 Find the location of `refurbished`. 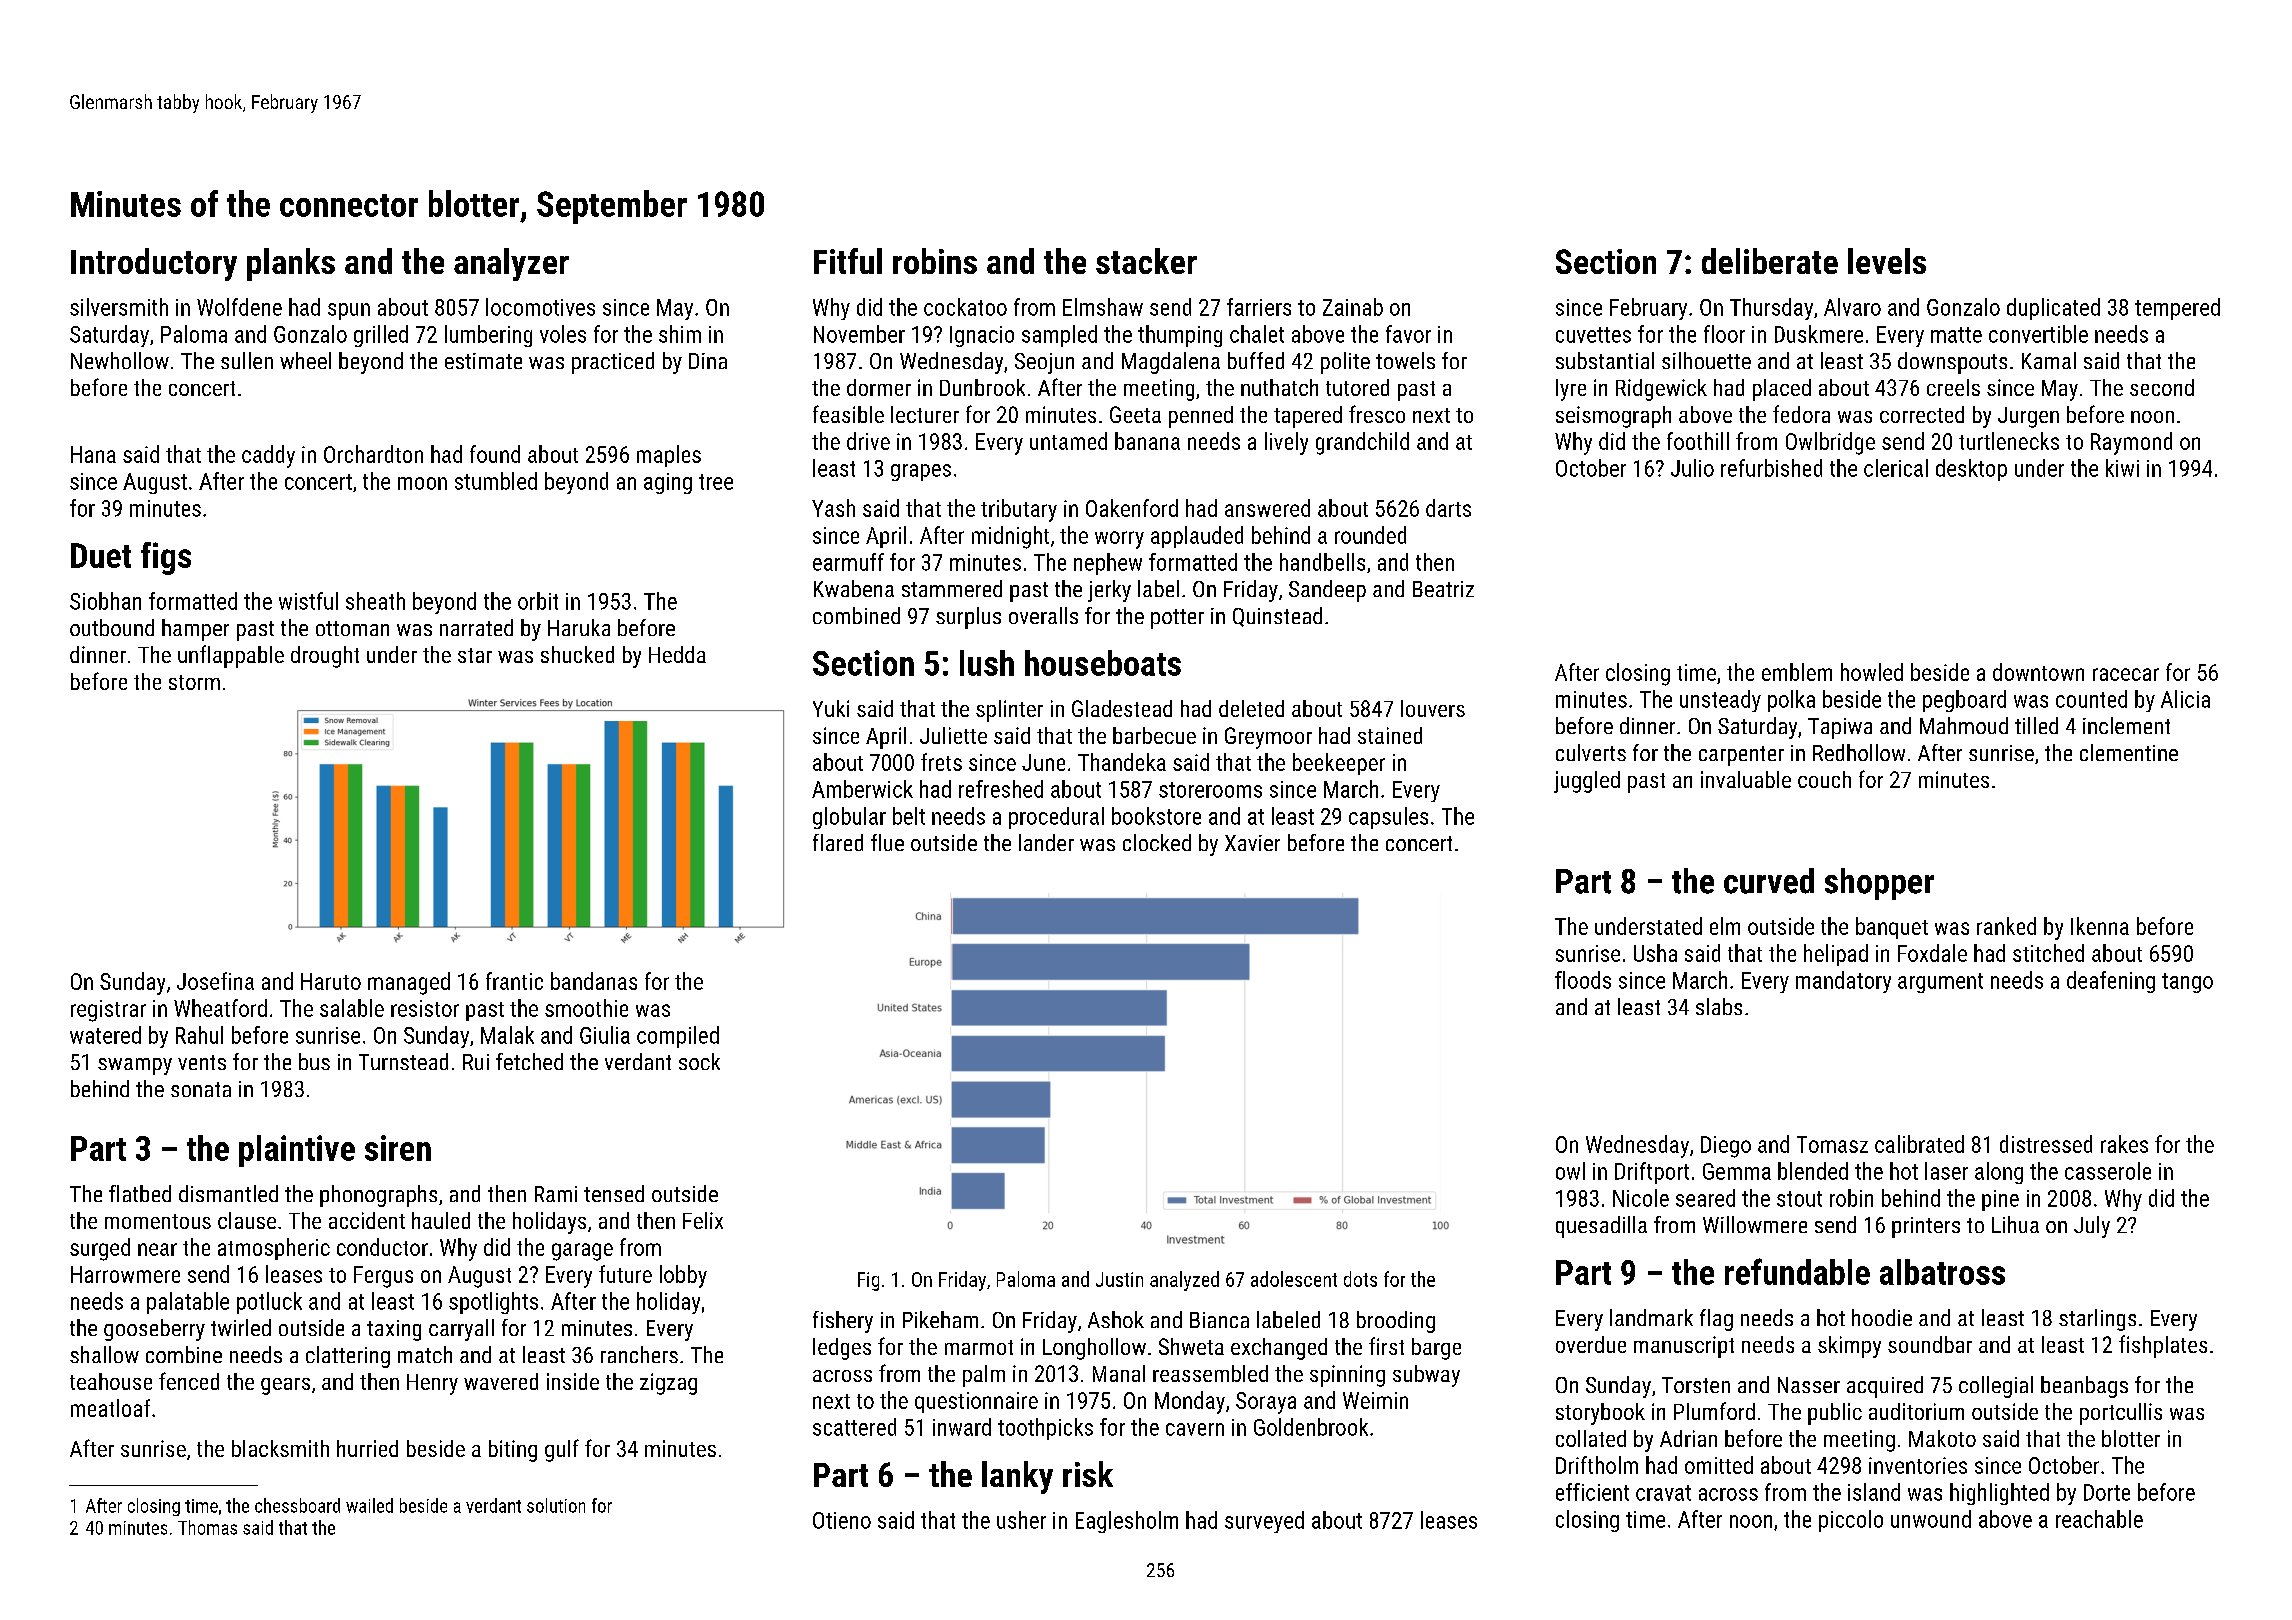

refurbished is located at coordinates (1771, 468).
